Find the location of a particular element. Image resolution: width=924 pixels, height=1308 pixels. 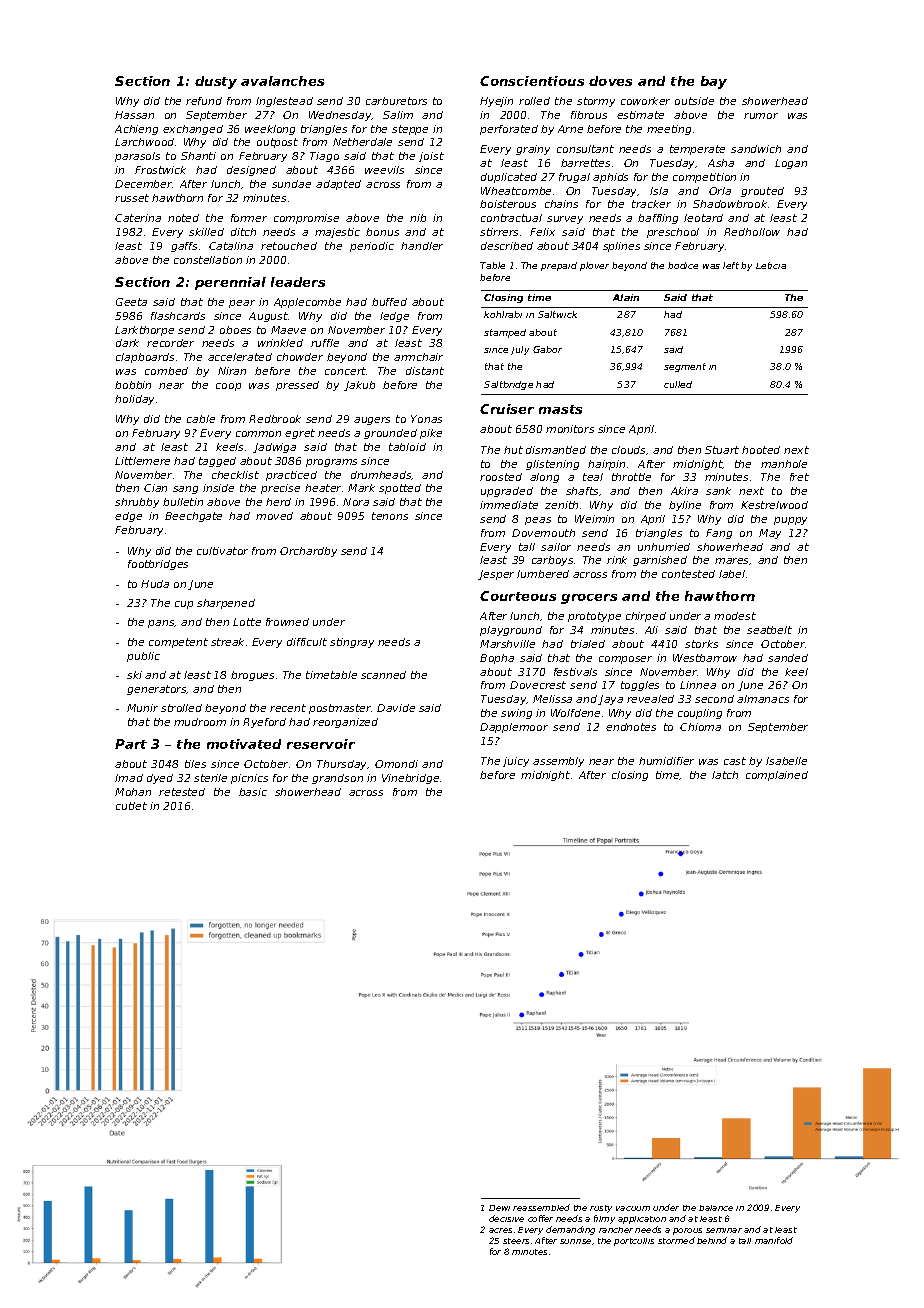

leotard is located at coordinates (703, 218).
